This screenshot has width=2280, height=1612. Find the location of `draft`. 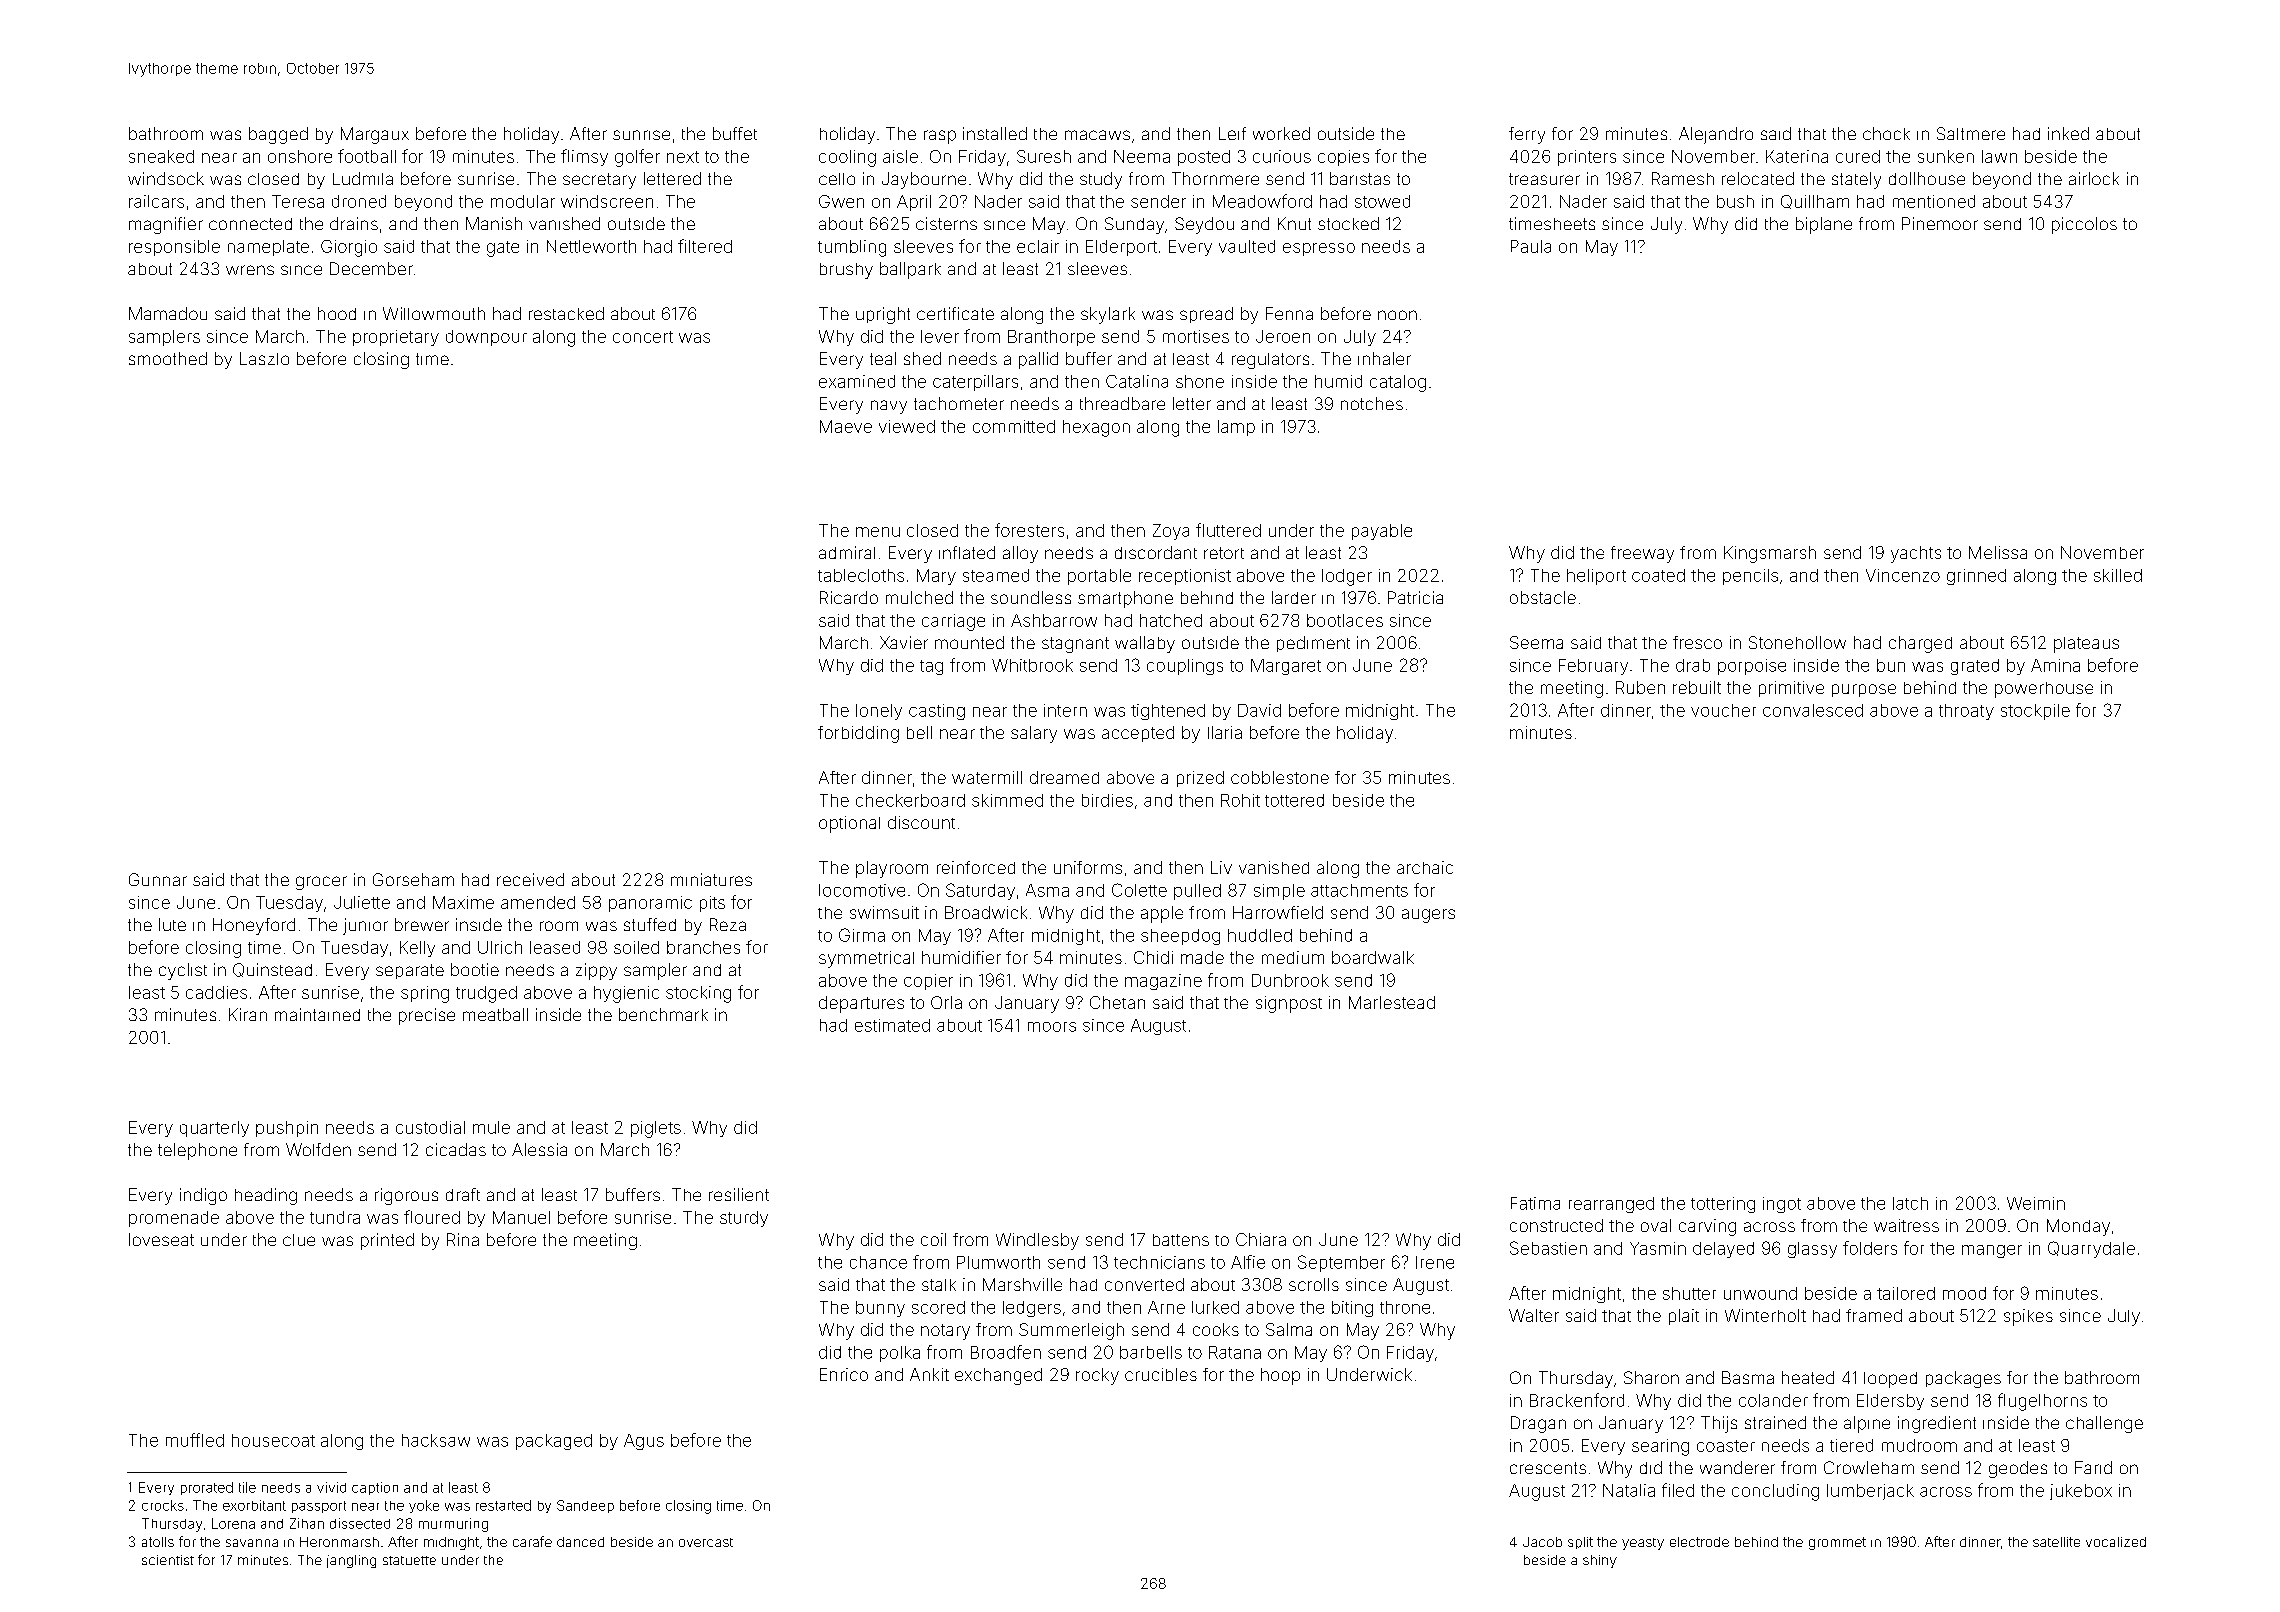

draft is located at coordinates (463, 1194).
